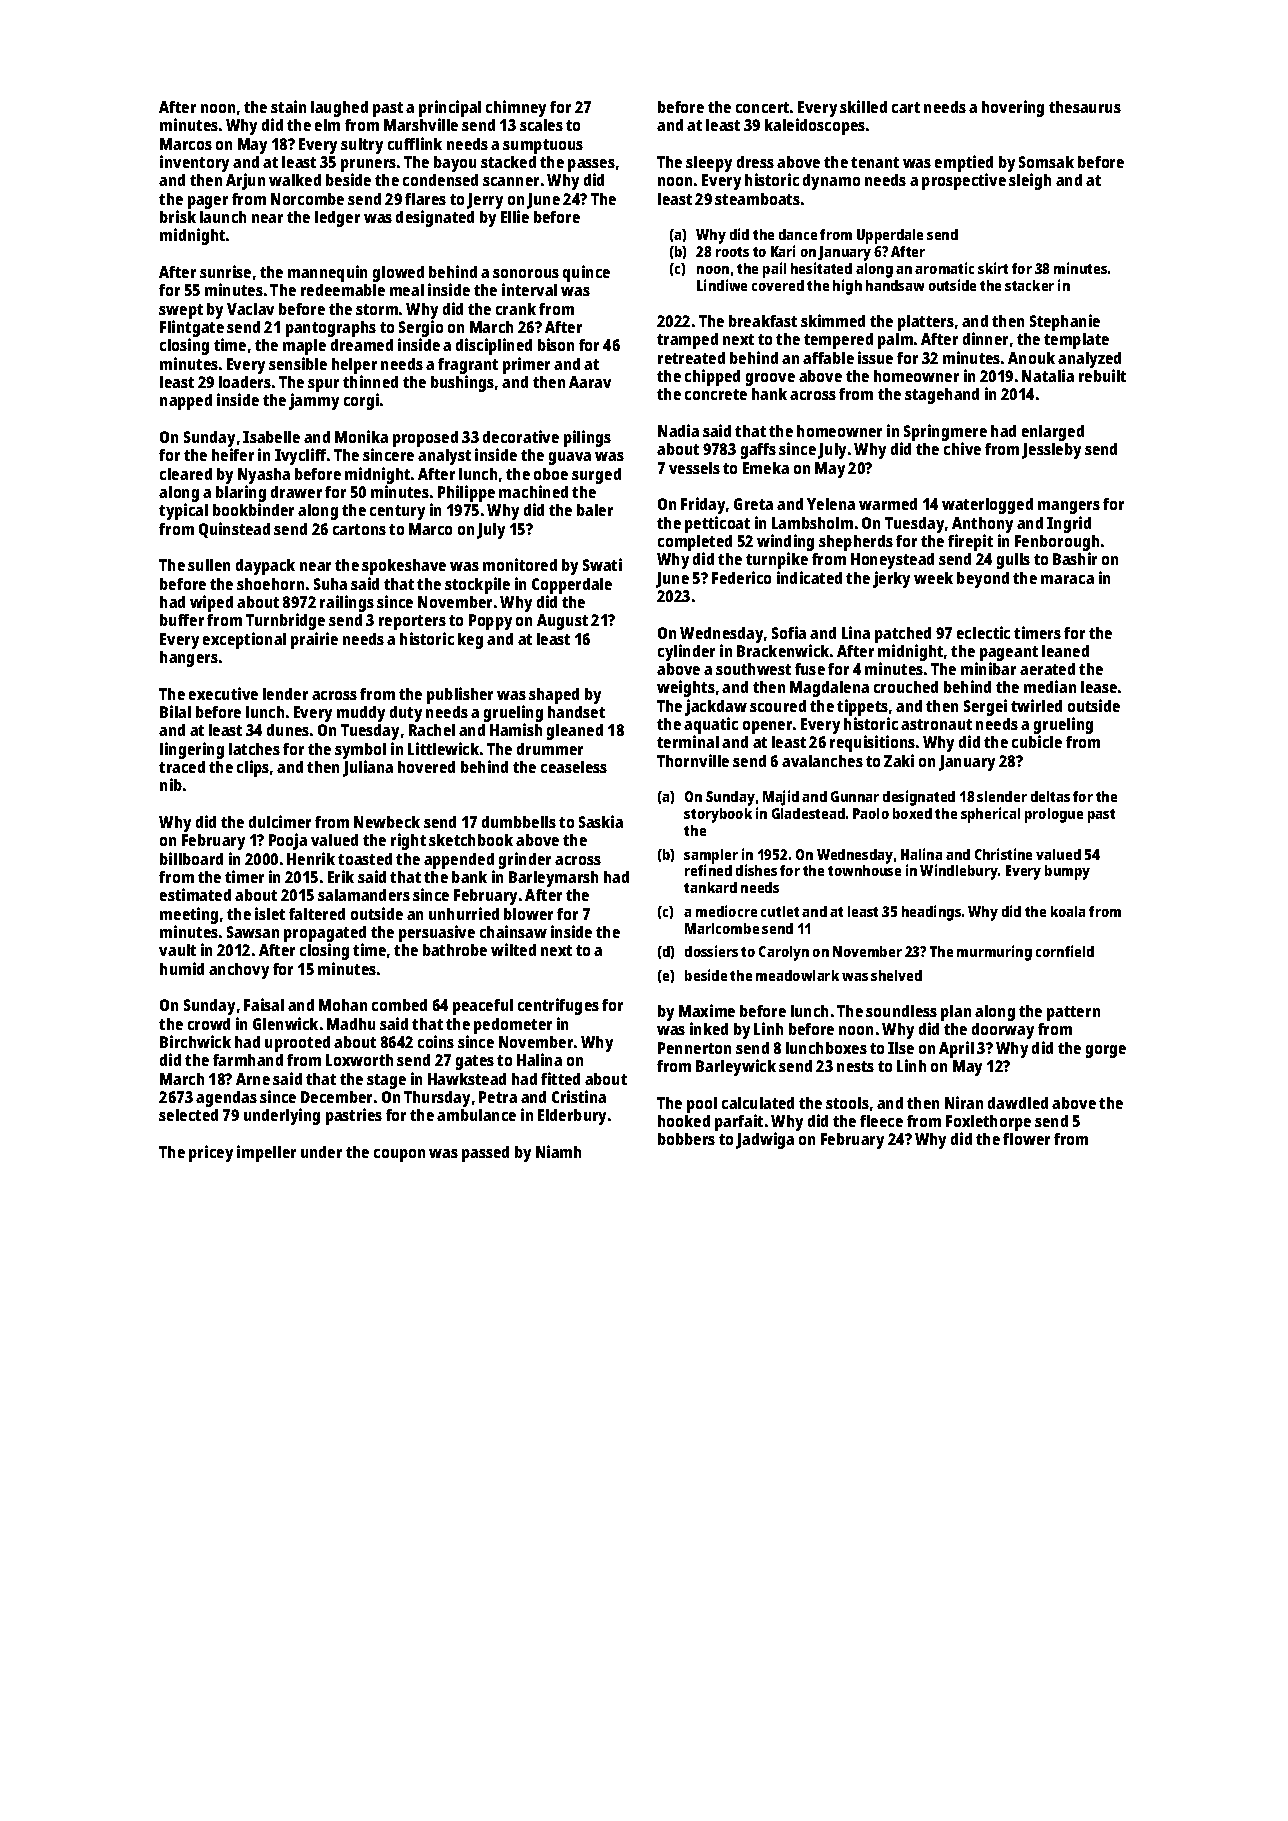 This screenshot has height=1821, width=1288. What do you see at coordinates (686, 688) in the screenshot?
I see `weights` at bounding box center [686, 688].
